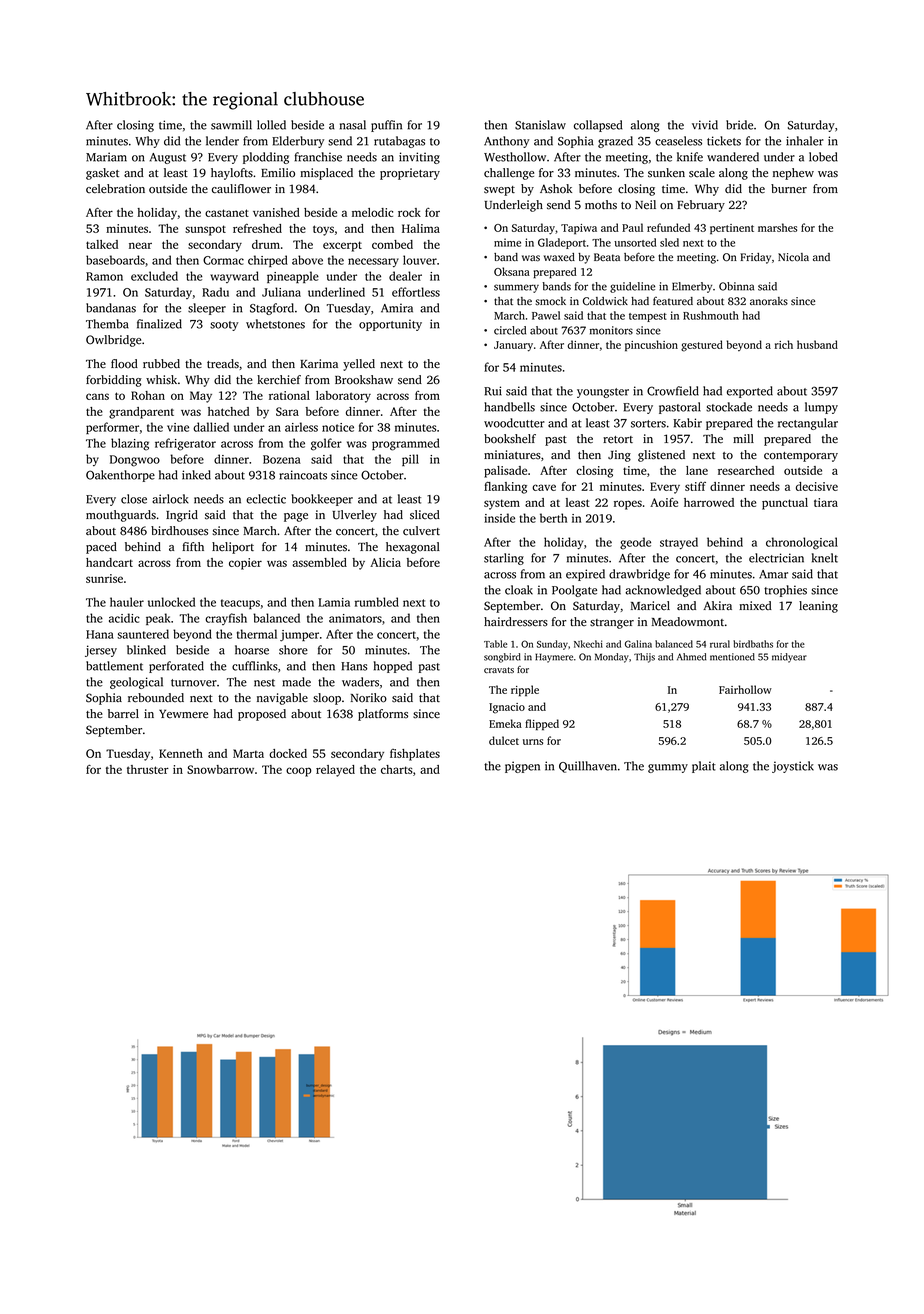 This image has height=1314, width=924. What do you see at coordinates (271, 125) in the image?
I see `lolled` at bounding box center [271, 125].
